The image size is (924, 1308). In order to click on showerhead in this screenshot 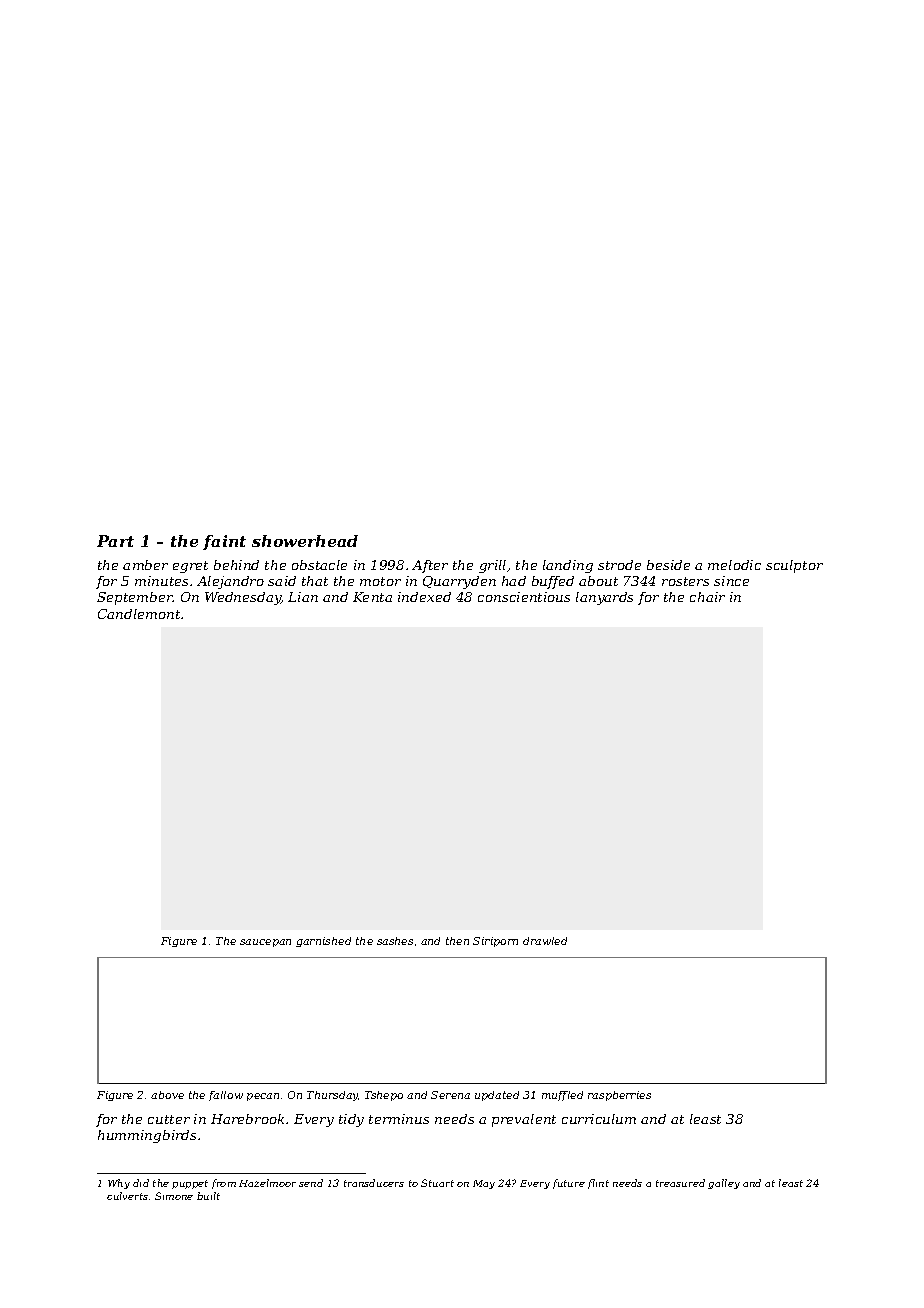, I will do `click(305, 541)`.
